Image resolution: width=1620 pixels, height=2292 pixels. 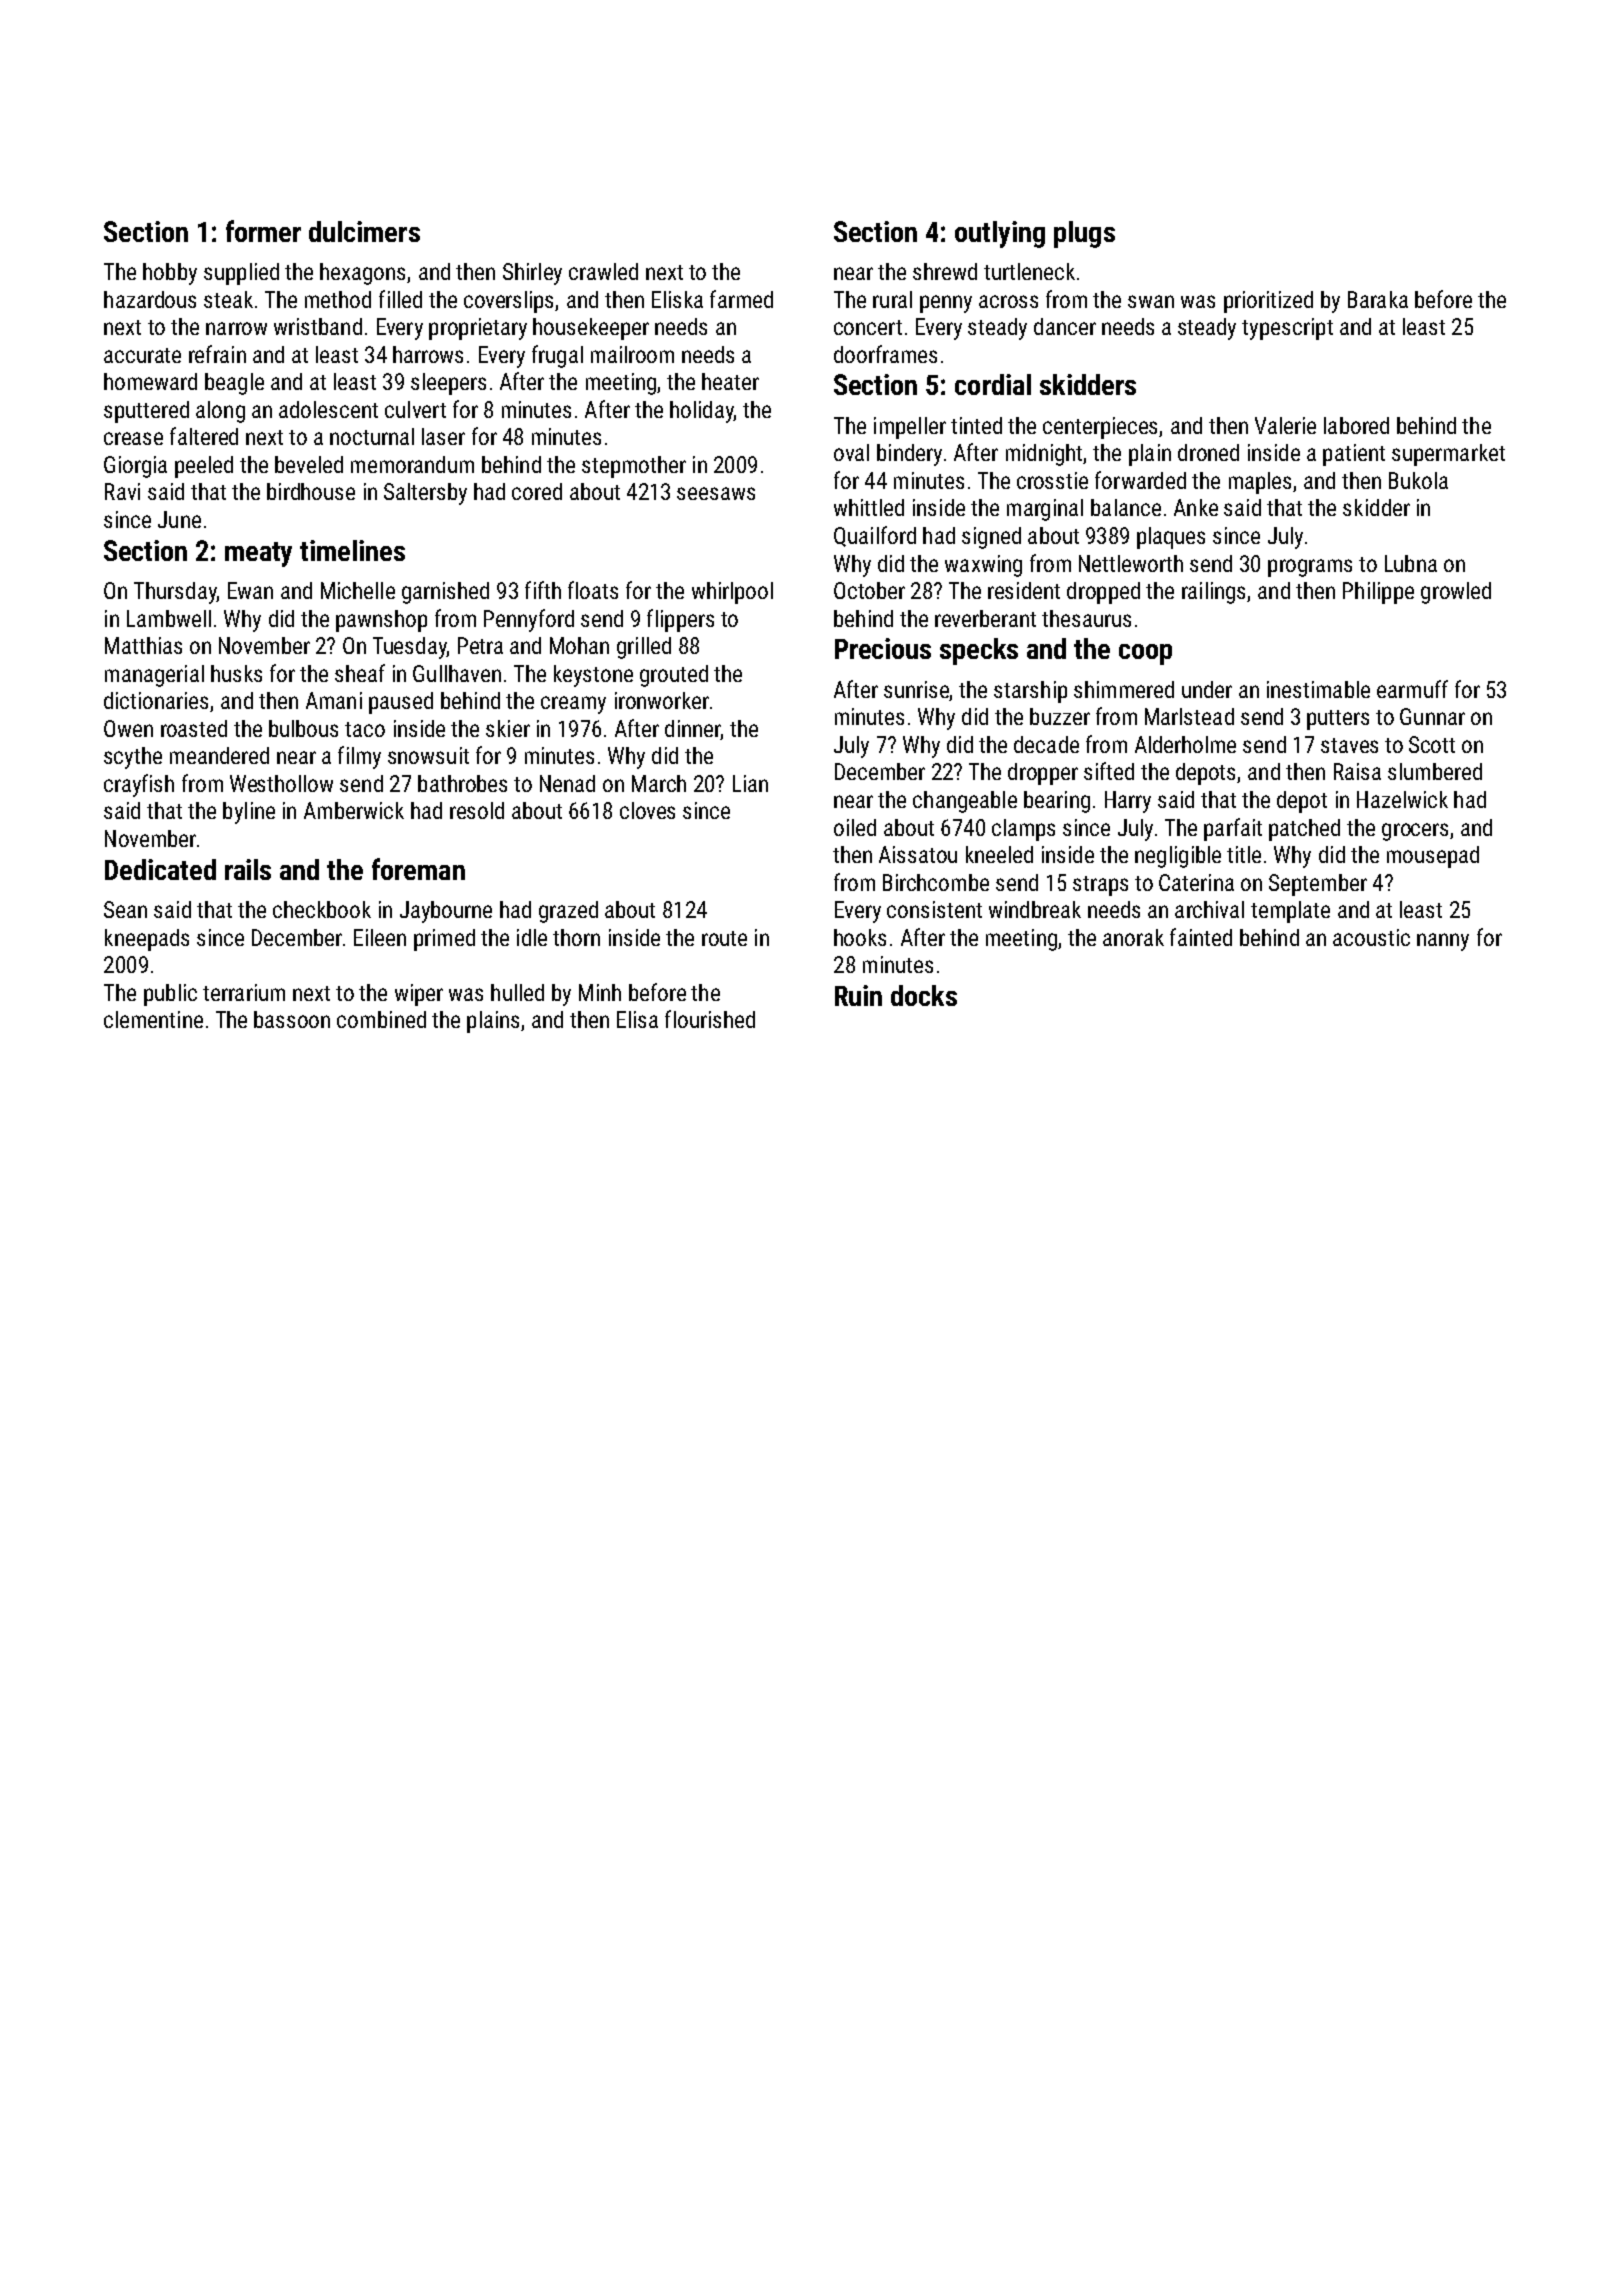 I want to click on holiday, so click(x=702, y=412).
